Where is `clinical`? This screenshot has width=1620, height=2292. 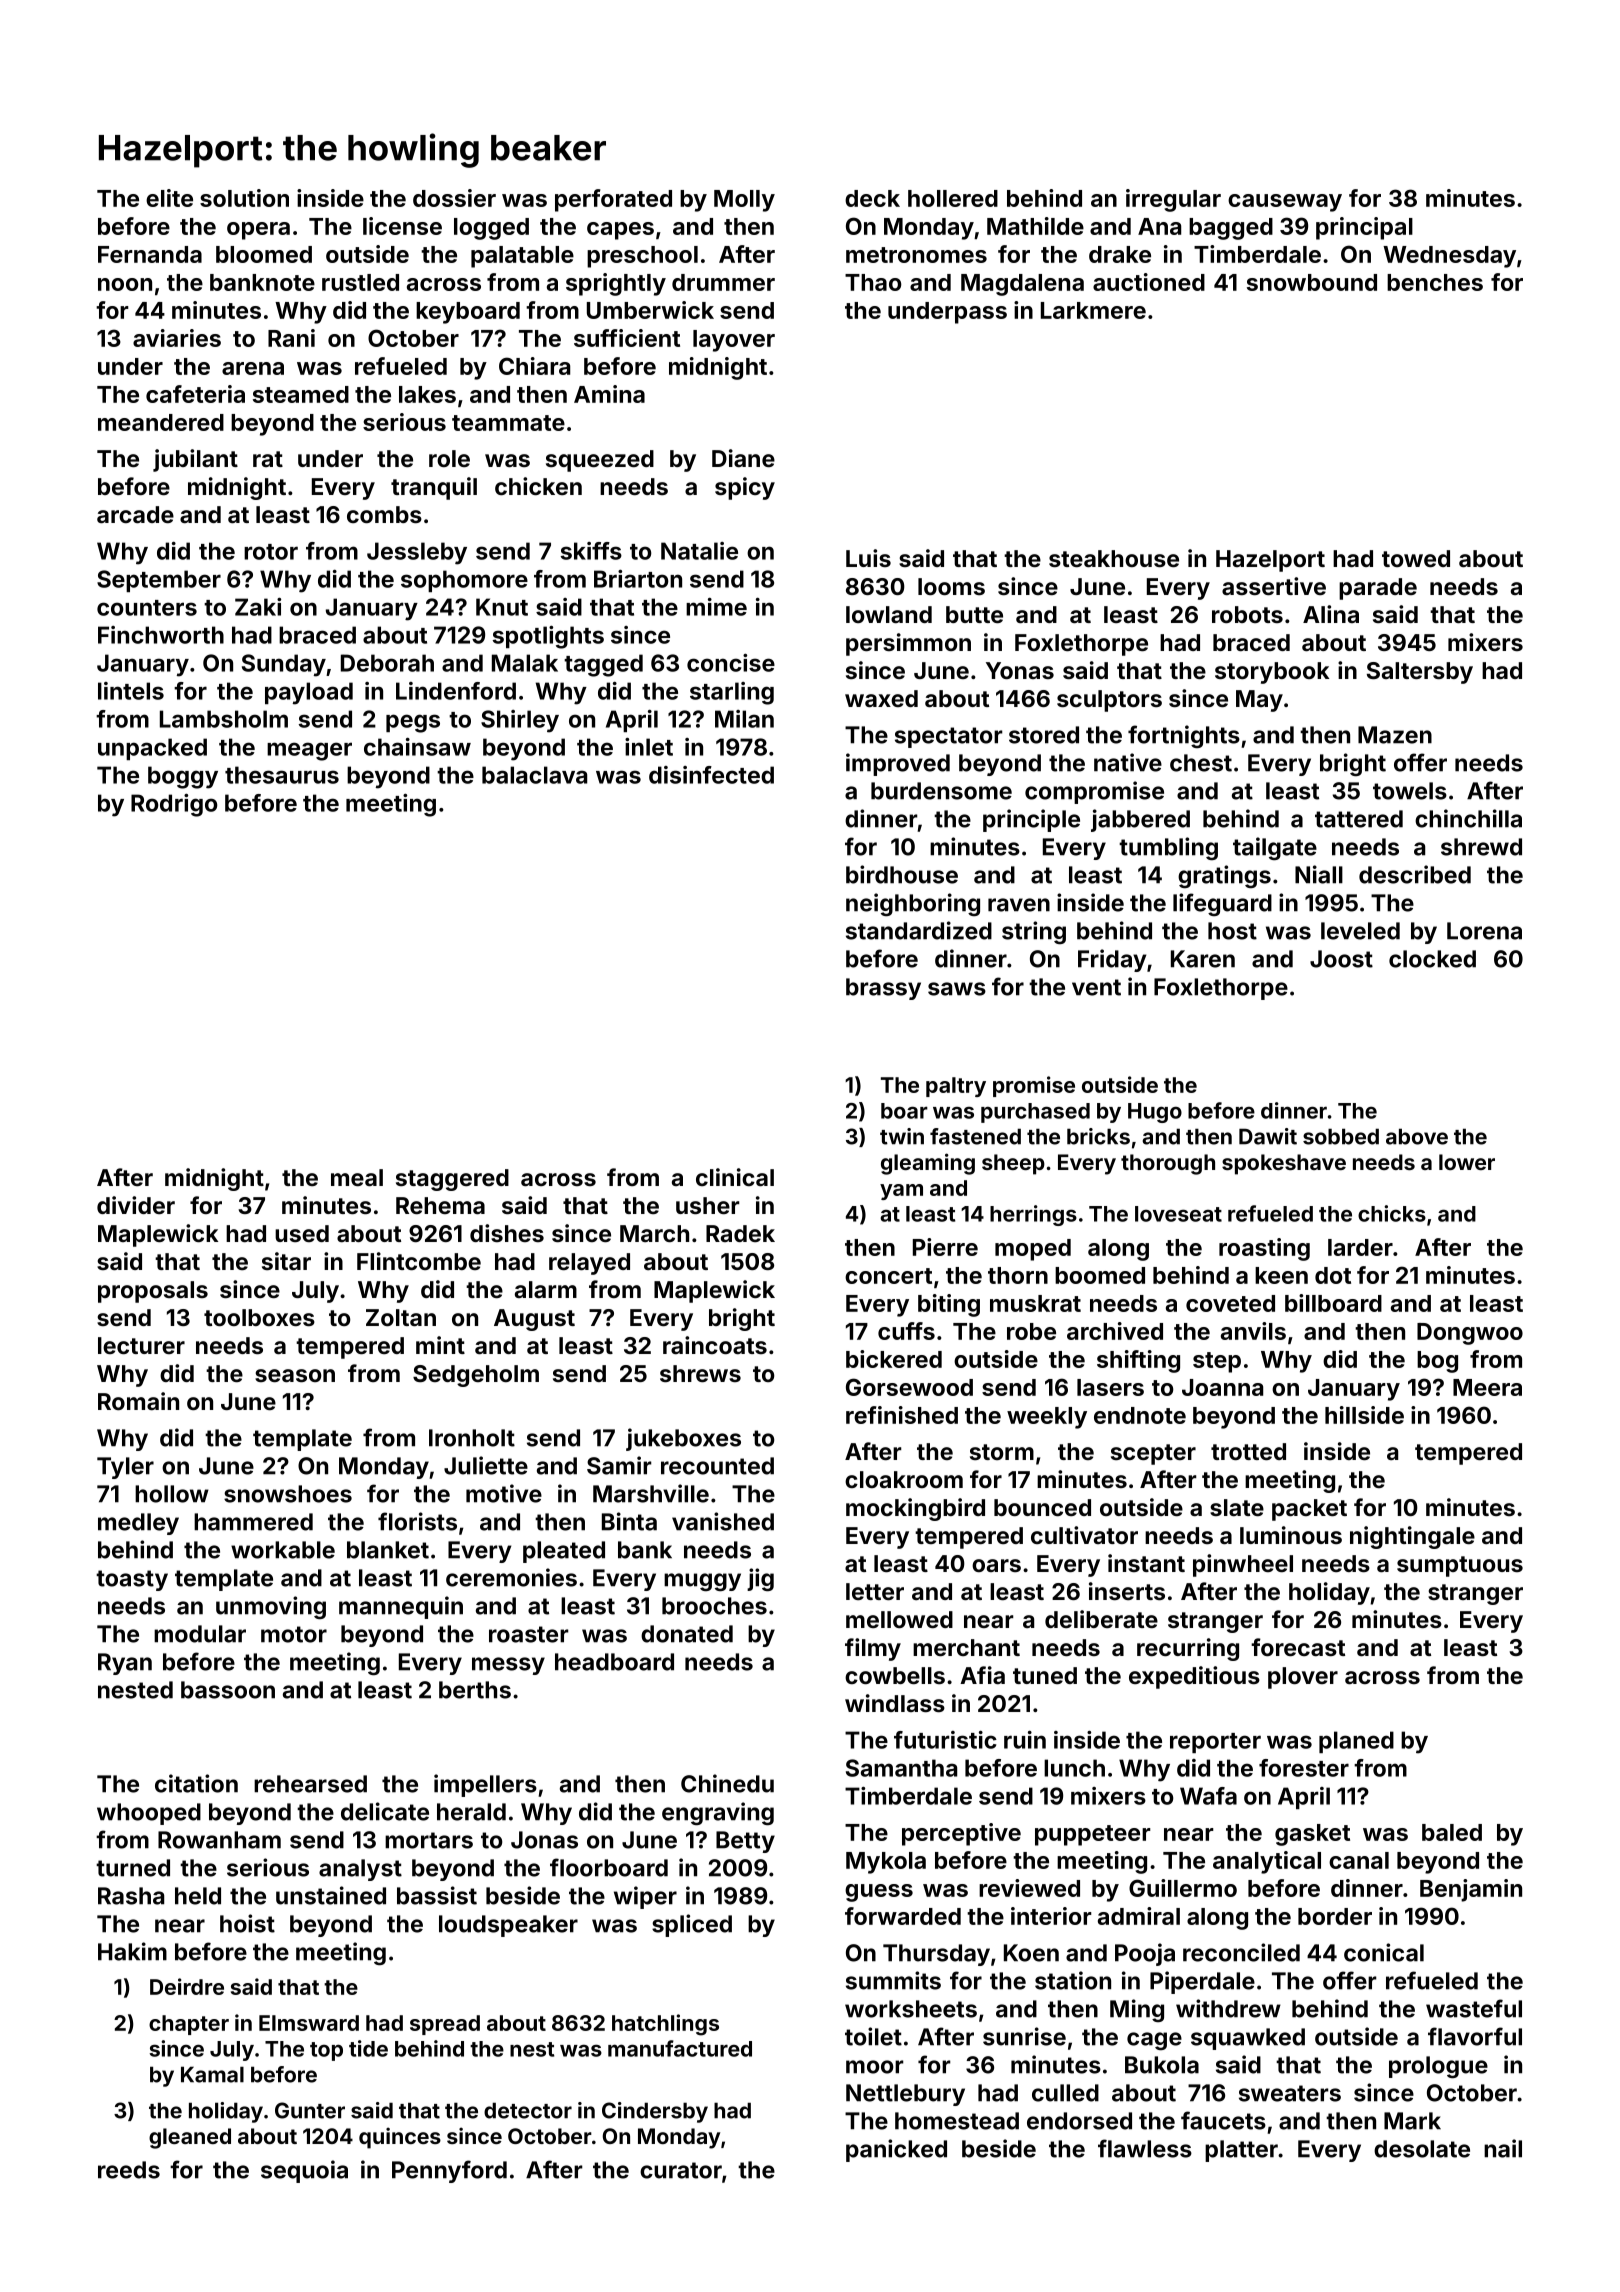
clinical is located at coordinates (735, 1177).
